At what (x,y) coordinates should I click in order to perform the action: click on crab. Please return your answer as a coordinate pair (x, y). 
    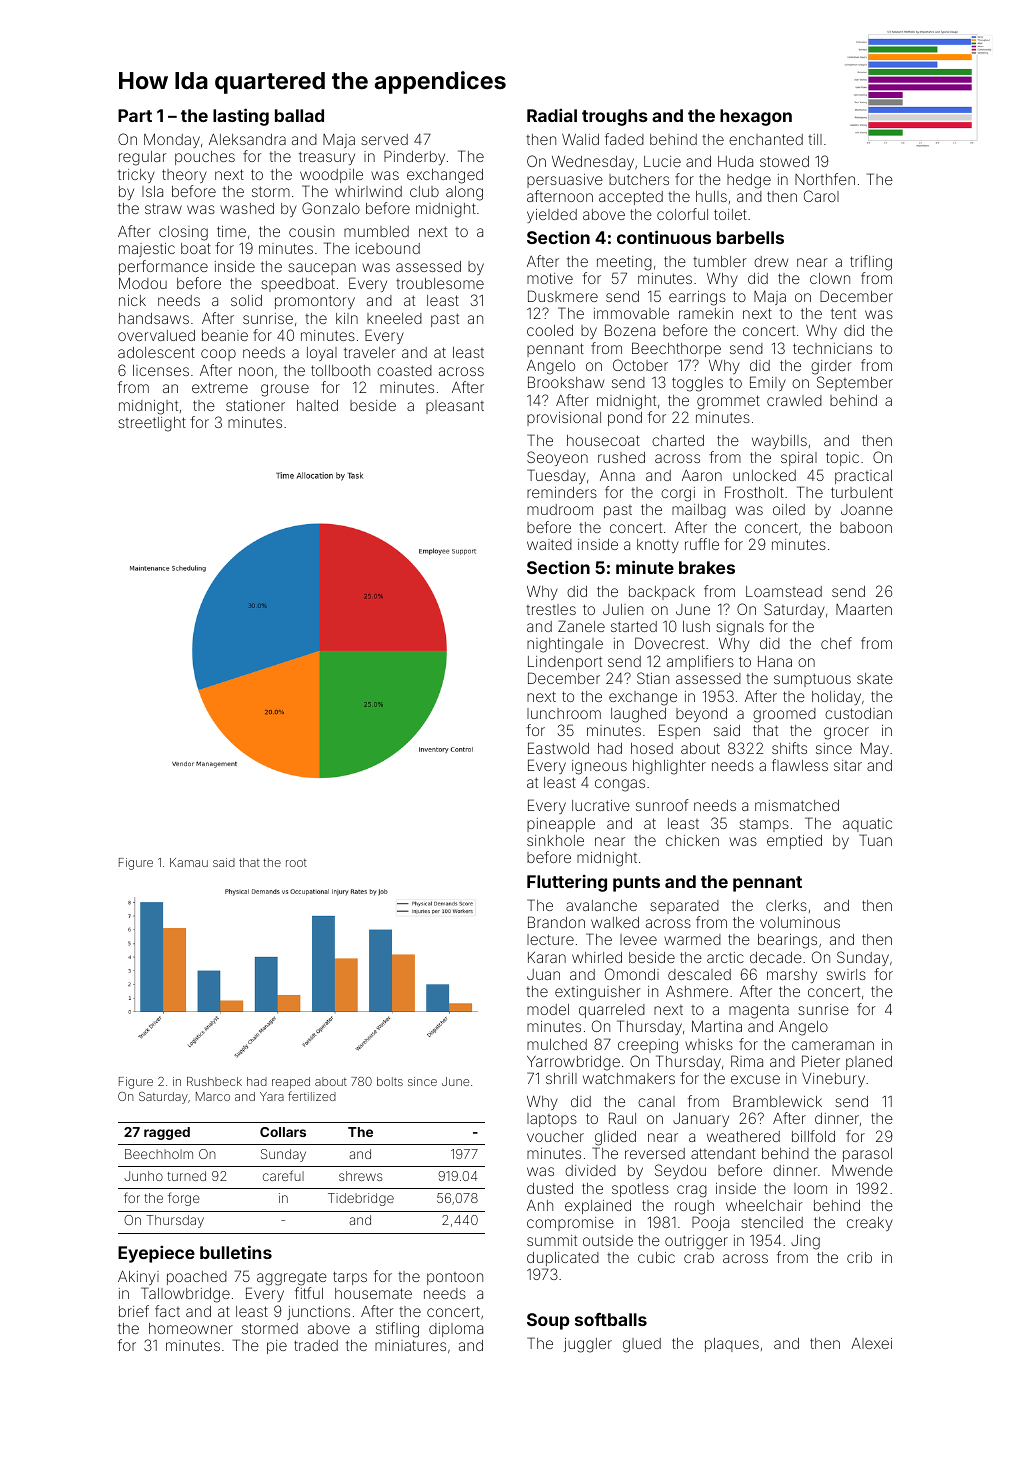
    Looking at the image, I should click on (699, 1257).
